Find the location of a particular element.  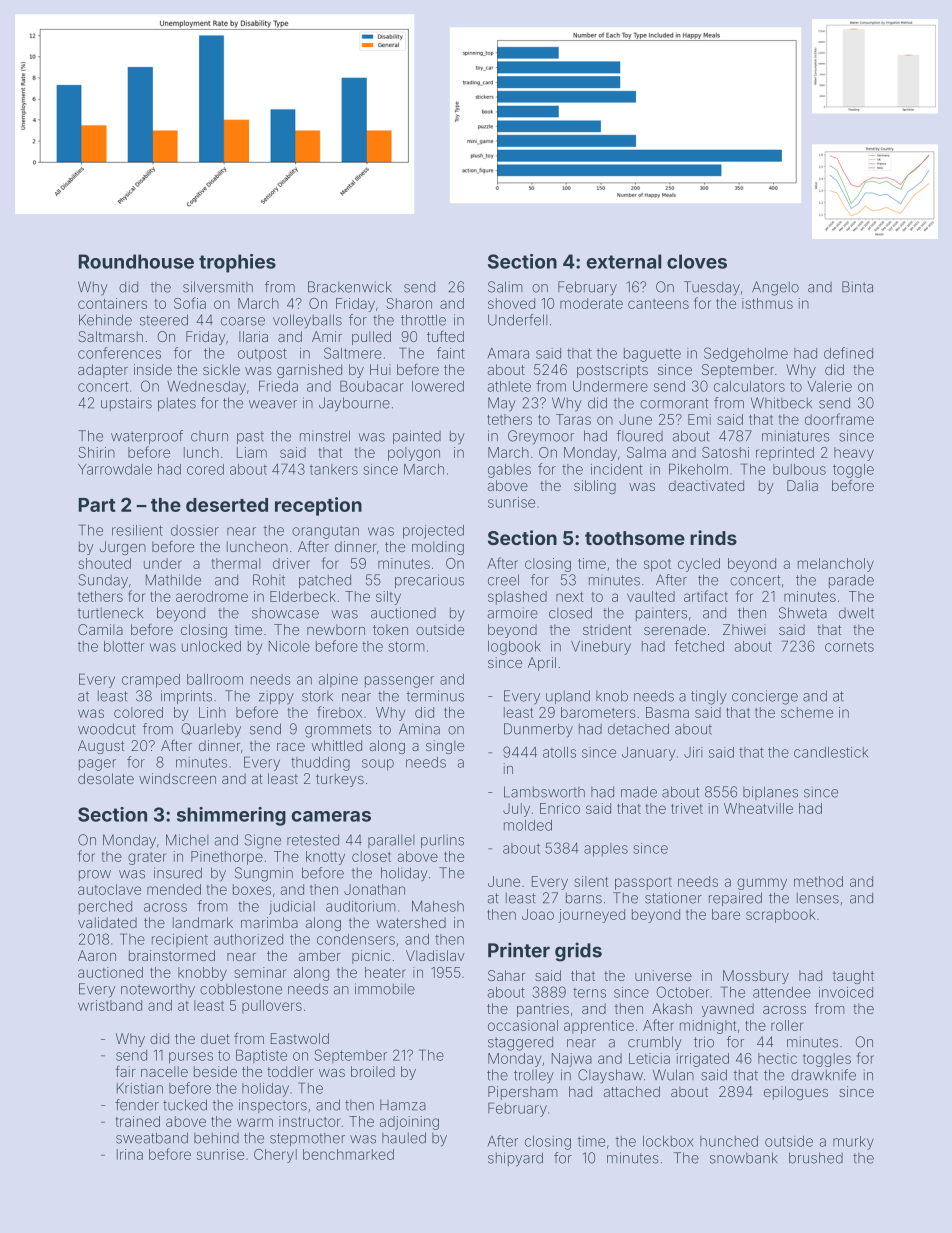

reception is located at coordinates (318, 506).
